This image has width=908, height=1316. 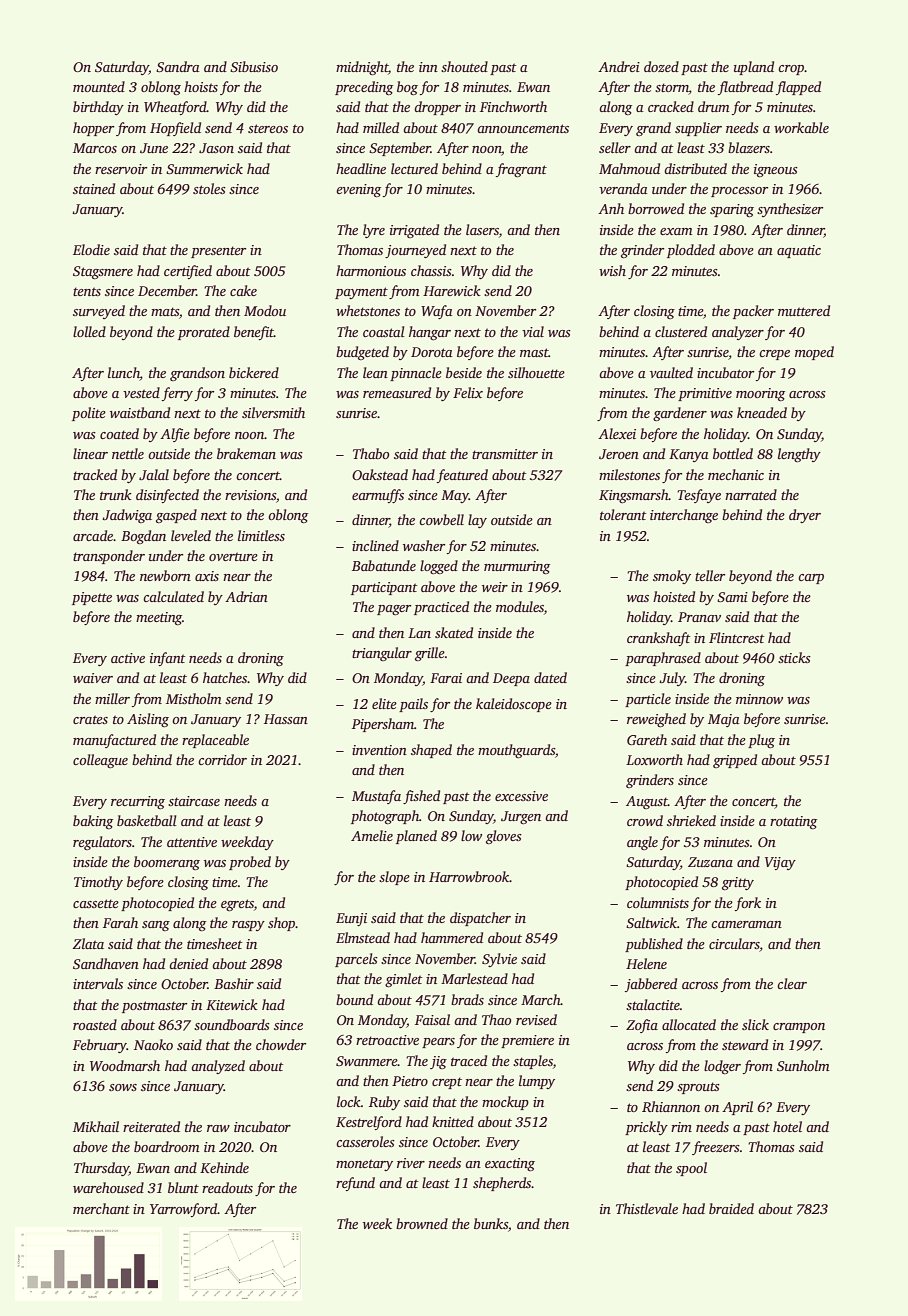 What do you see at coordinates (374, 231) in the image?
I see `lyre` at bounding box center [374, 231].
